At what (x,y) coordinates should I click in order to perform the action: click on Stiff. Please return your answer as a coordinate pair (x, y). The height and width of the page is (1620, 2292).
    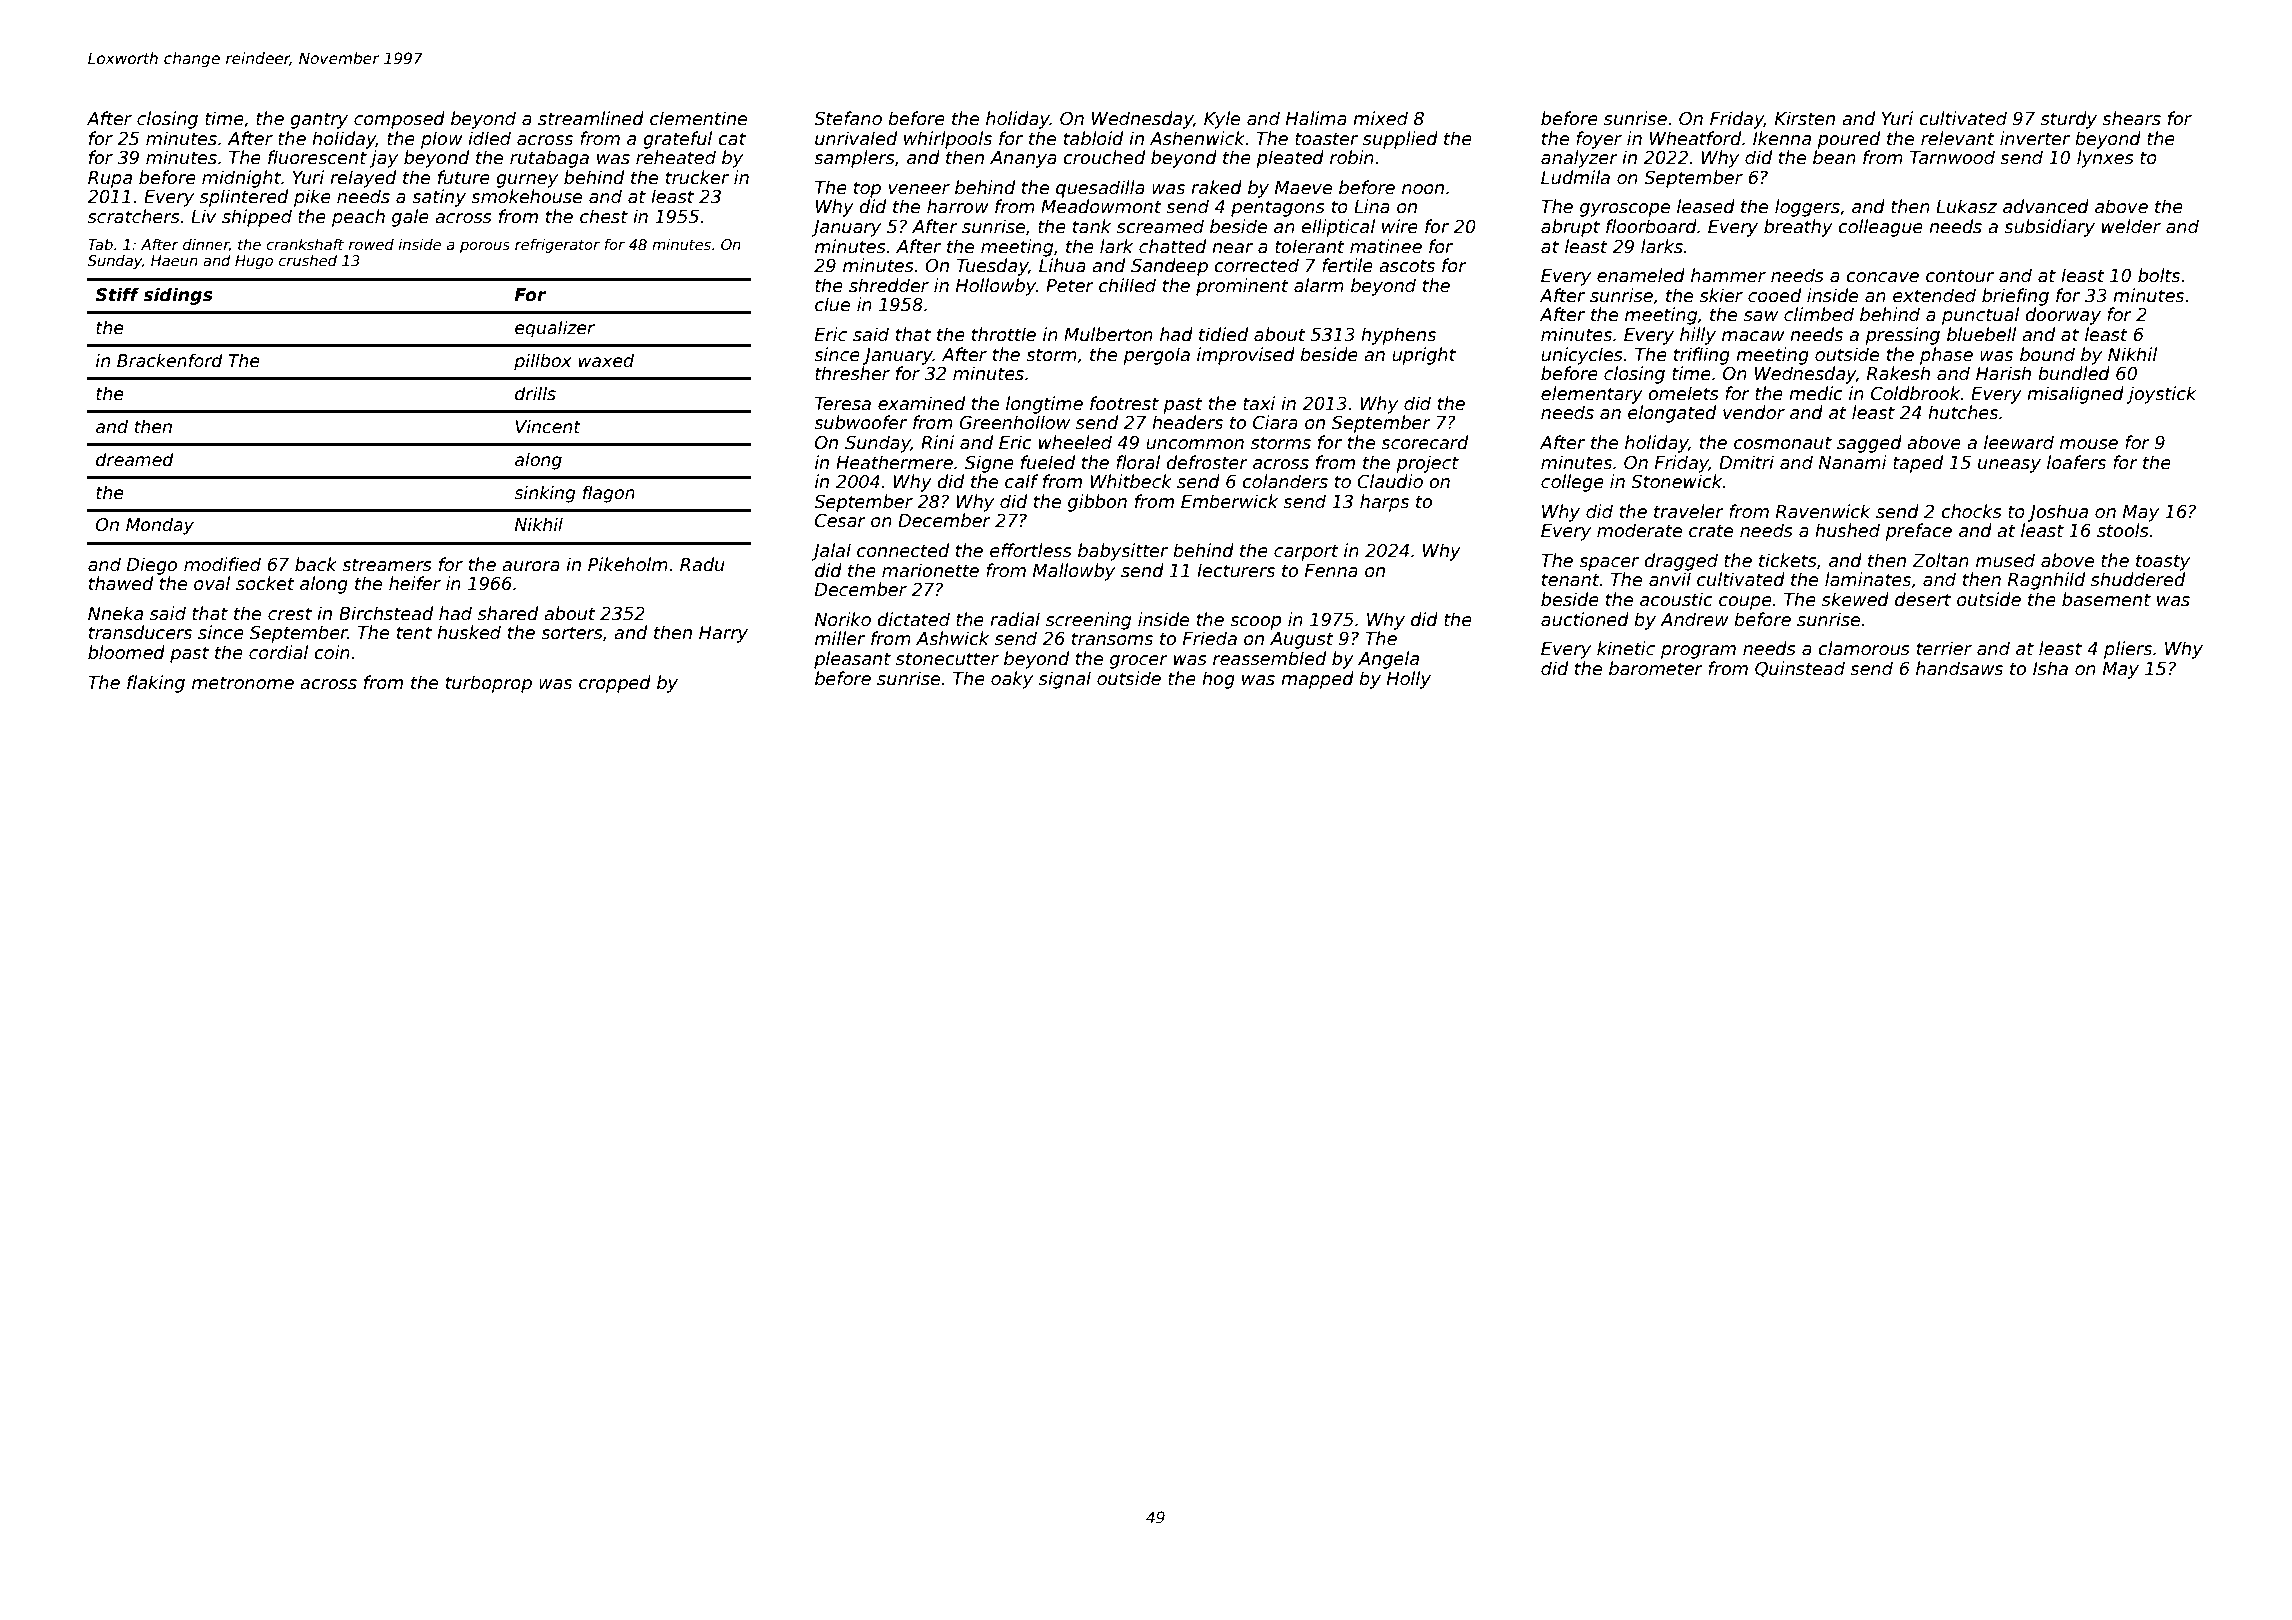
    Looking at the image, I should click on (117, 294).
